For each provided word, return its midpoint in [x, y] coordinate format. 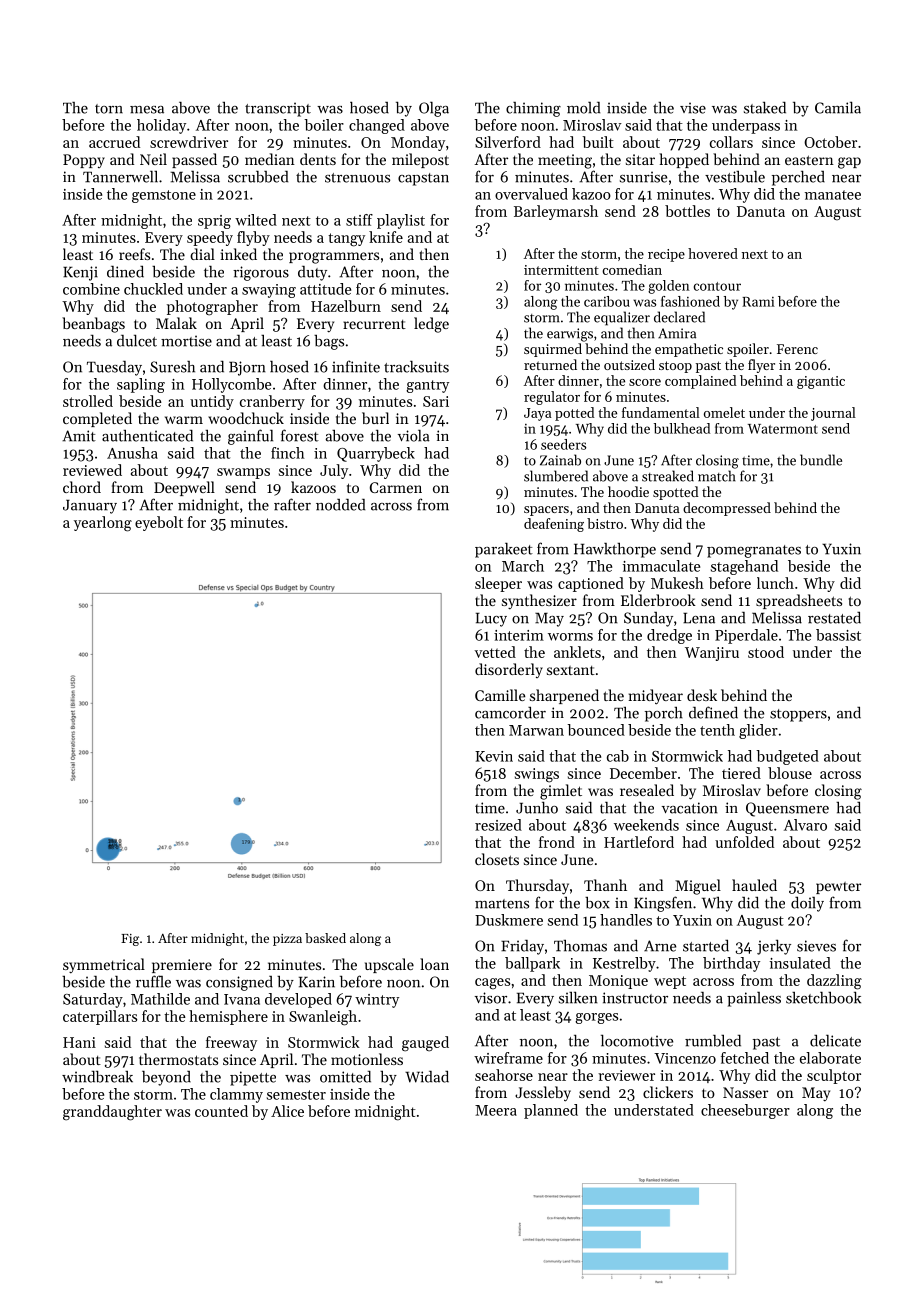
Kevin [494, 756]
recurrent [374, 324]
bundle [821, 460]
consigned [239, 983]
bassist [838, 635]
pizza [287, 940]
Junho [537, 808]
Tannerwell [120, 176]
